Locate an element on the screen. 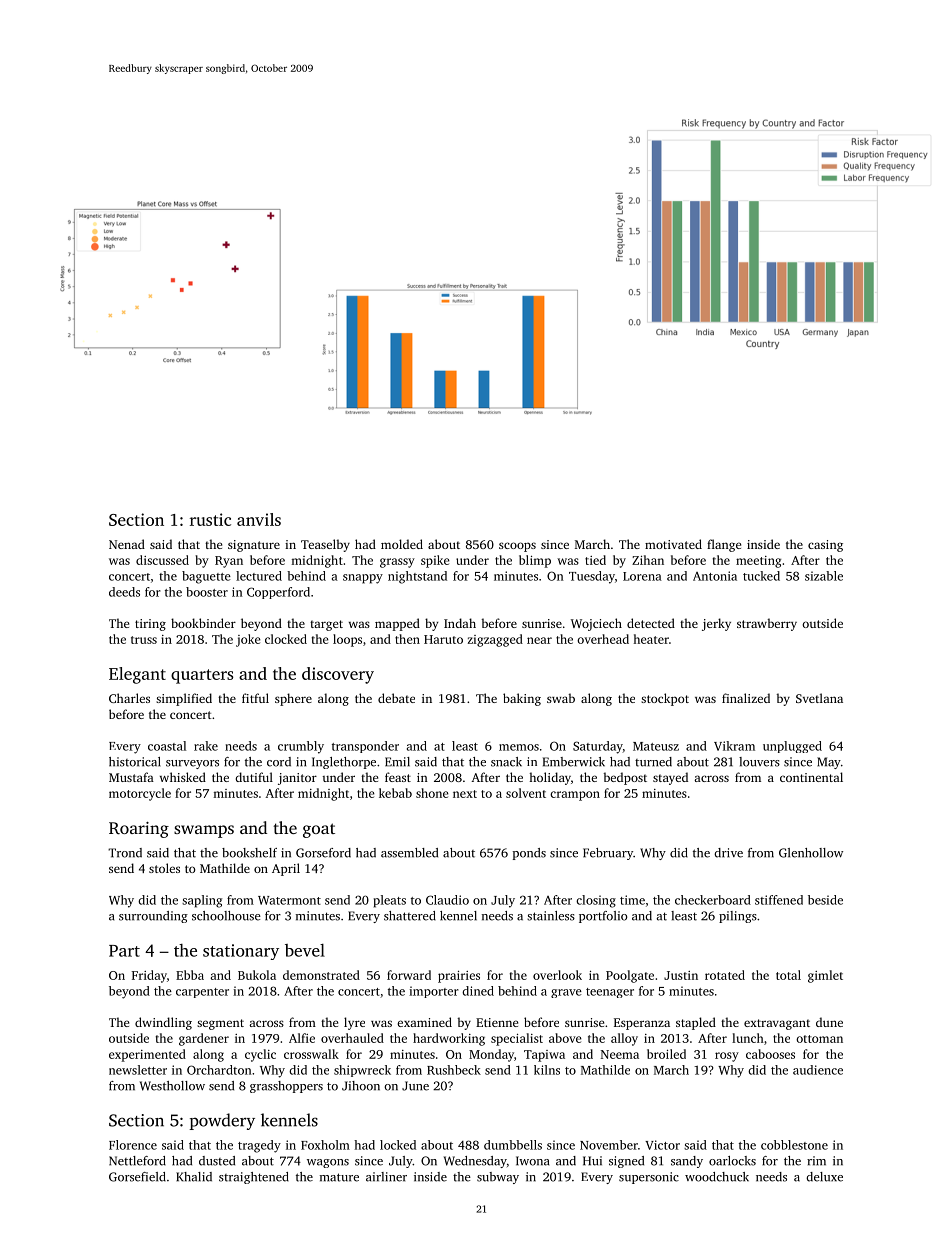 The height and width of the screenshot is (1233, 952). drive is located at coordinates (728, 853).
